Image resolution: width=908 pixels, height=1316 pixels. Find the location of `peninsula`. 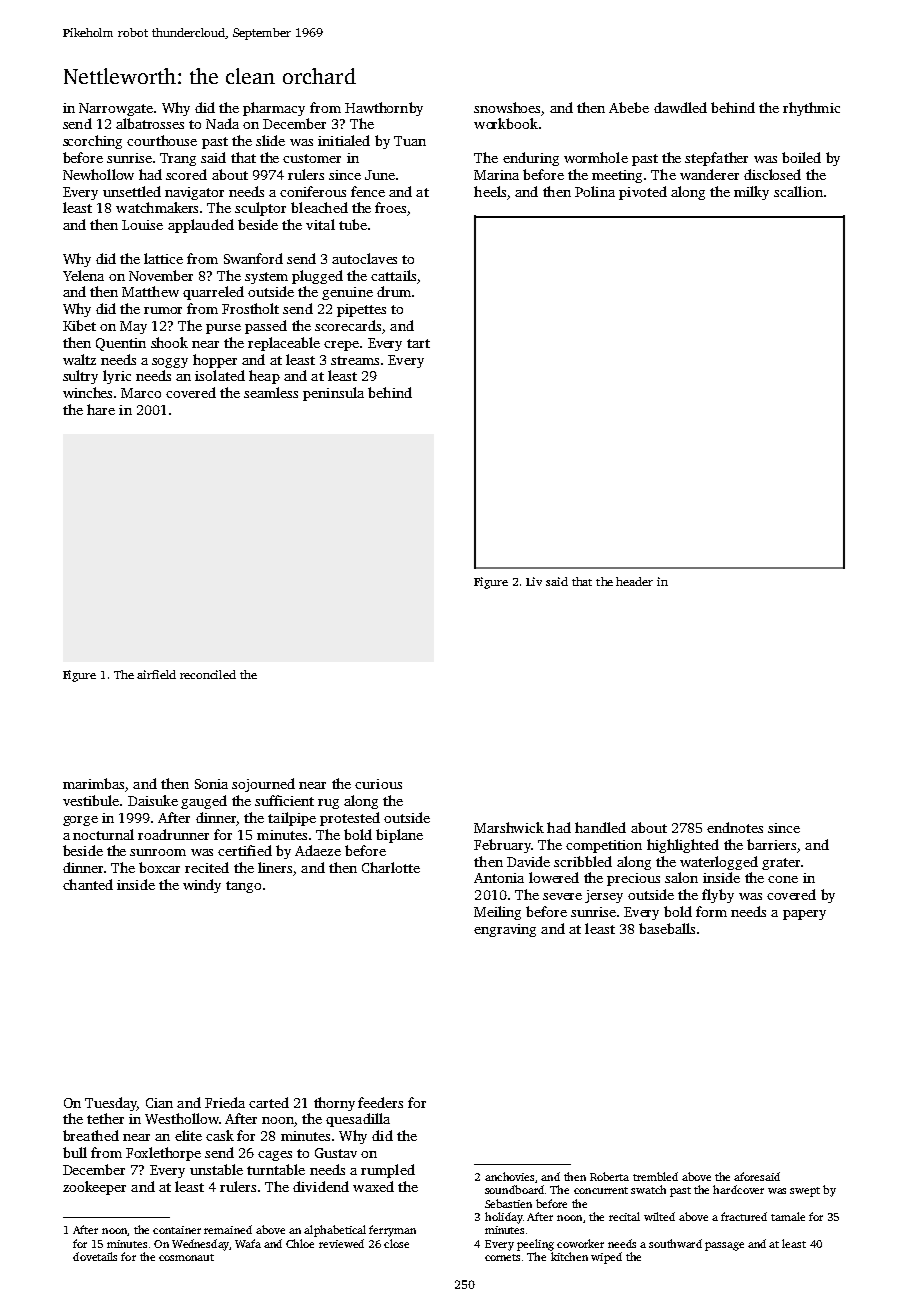

peninsula is located at coordinates (333, 394).
